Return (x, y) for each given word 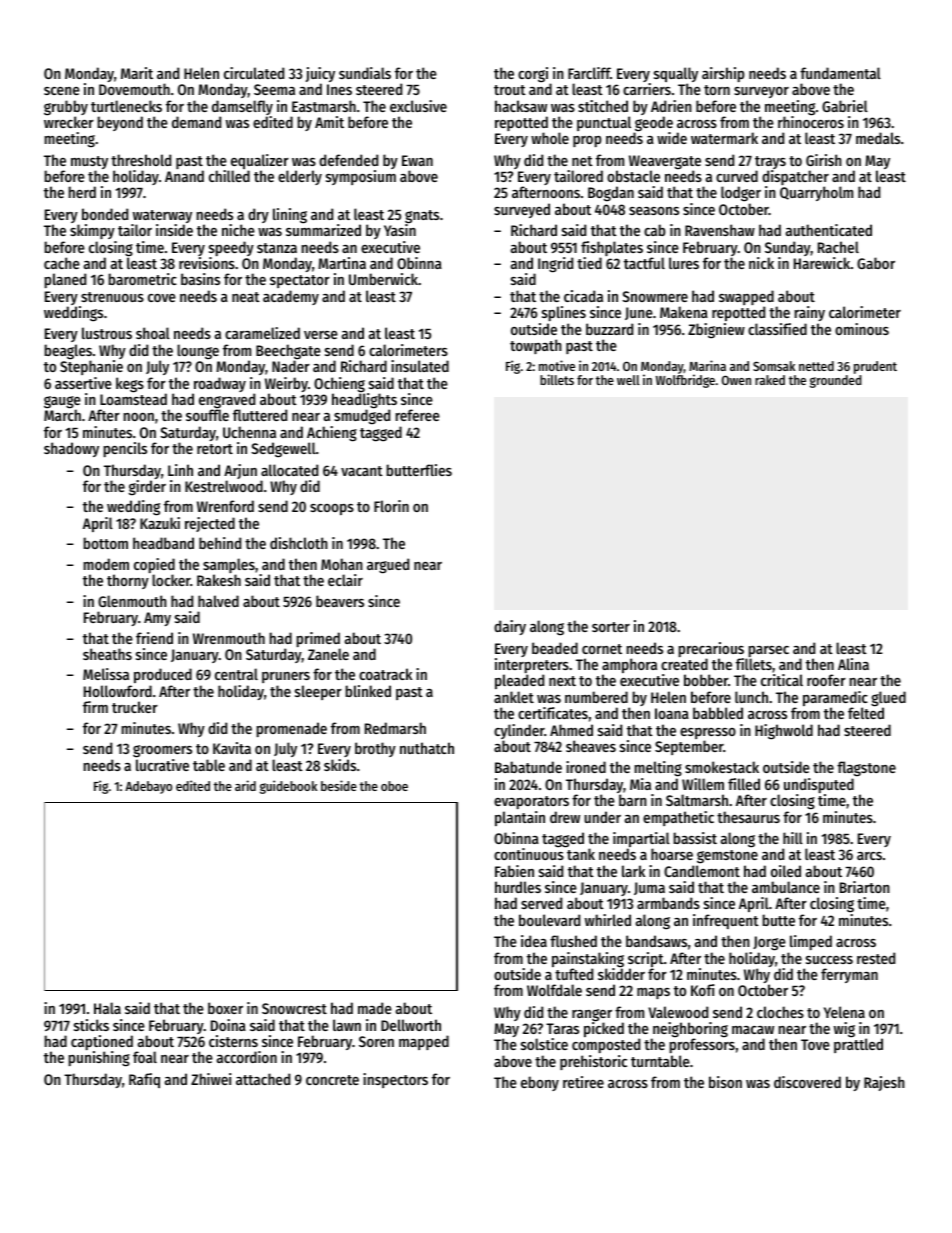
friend (154, 638)
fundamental (840, 73)
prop (587, 141)
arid (245, 785)
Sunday (788, 248)
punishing (99, 1059)
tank (581, 854)
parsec (768, 651)
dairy (510, 627)
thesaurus (748, 817)
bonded (105, 214)
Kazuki (160, 523)
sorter (611, 627)
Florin (391, 506)
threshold (141, 160)
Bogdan (611, 194)
